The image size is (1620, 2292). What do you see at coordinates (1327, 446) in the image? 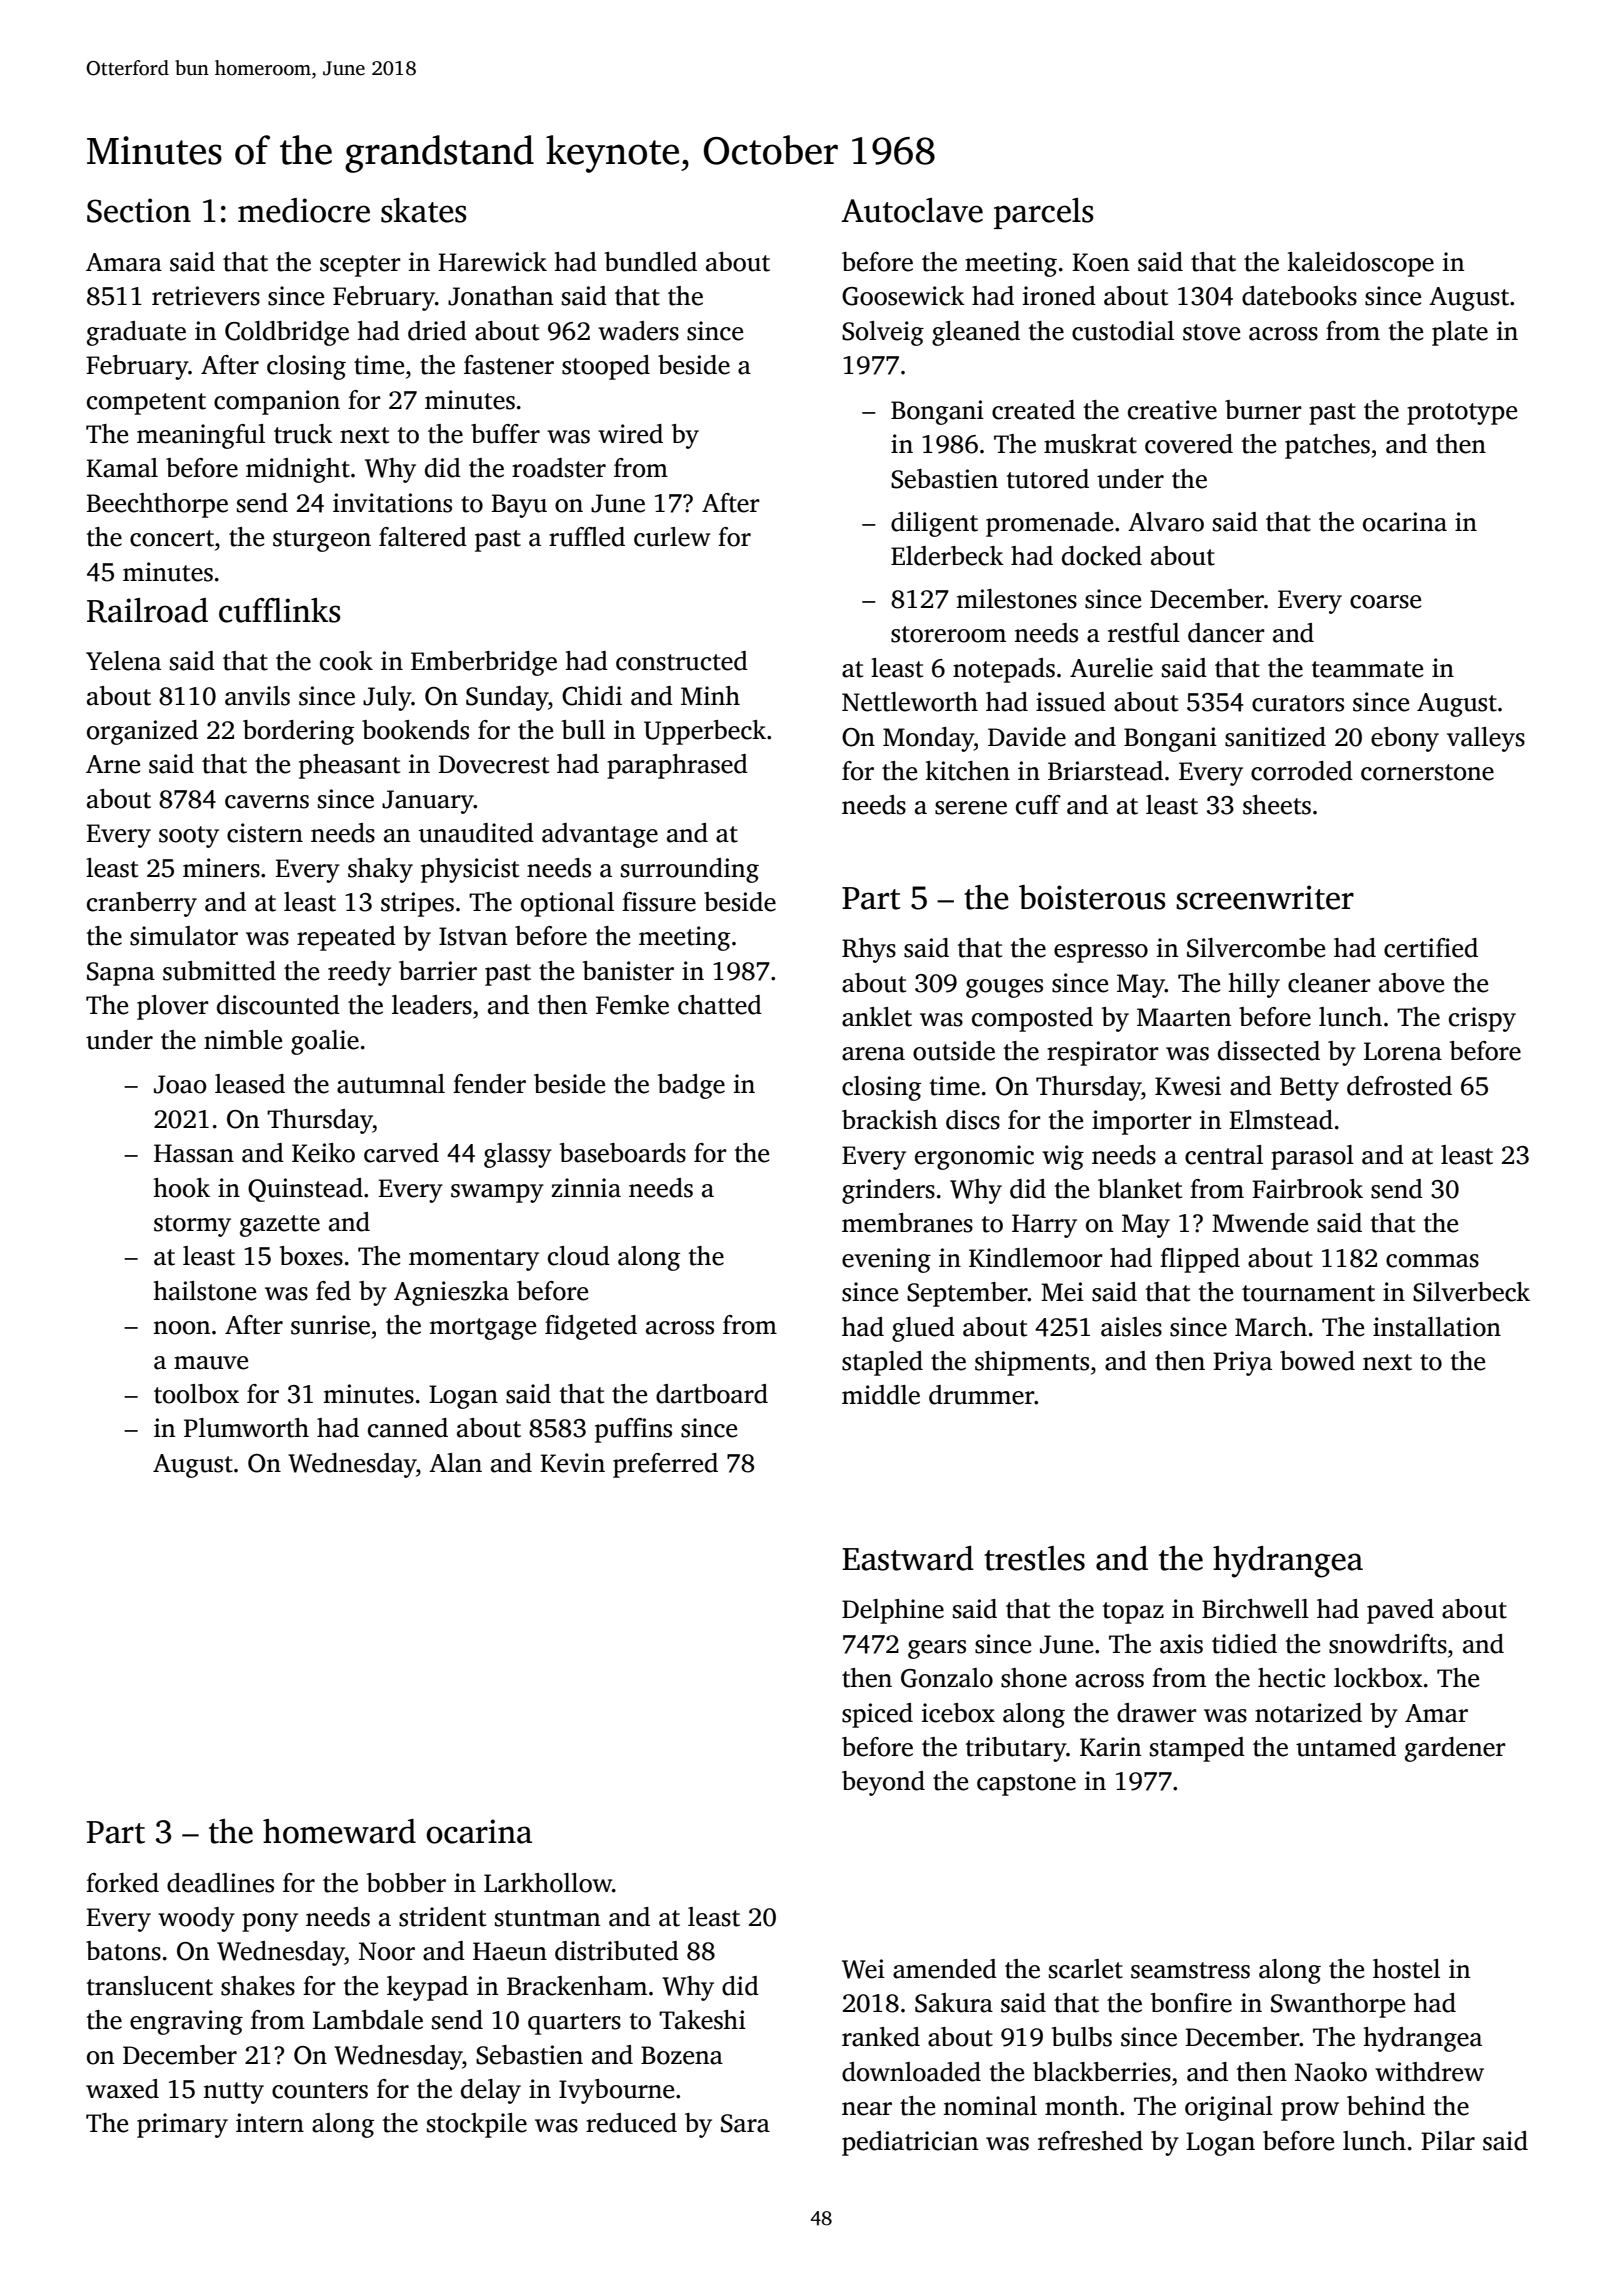
I see `patches` at bounding box center [1327, 446].
